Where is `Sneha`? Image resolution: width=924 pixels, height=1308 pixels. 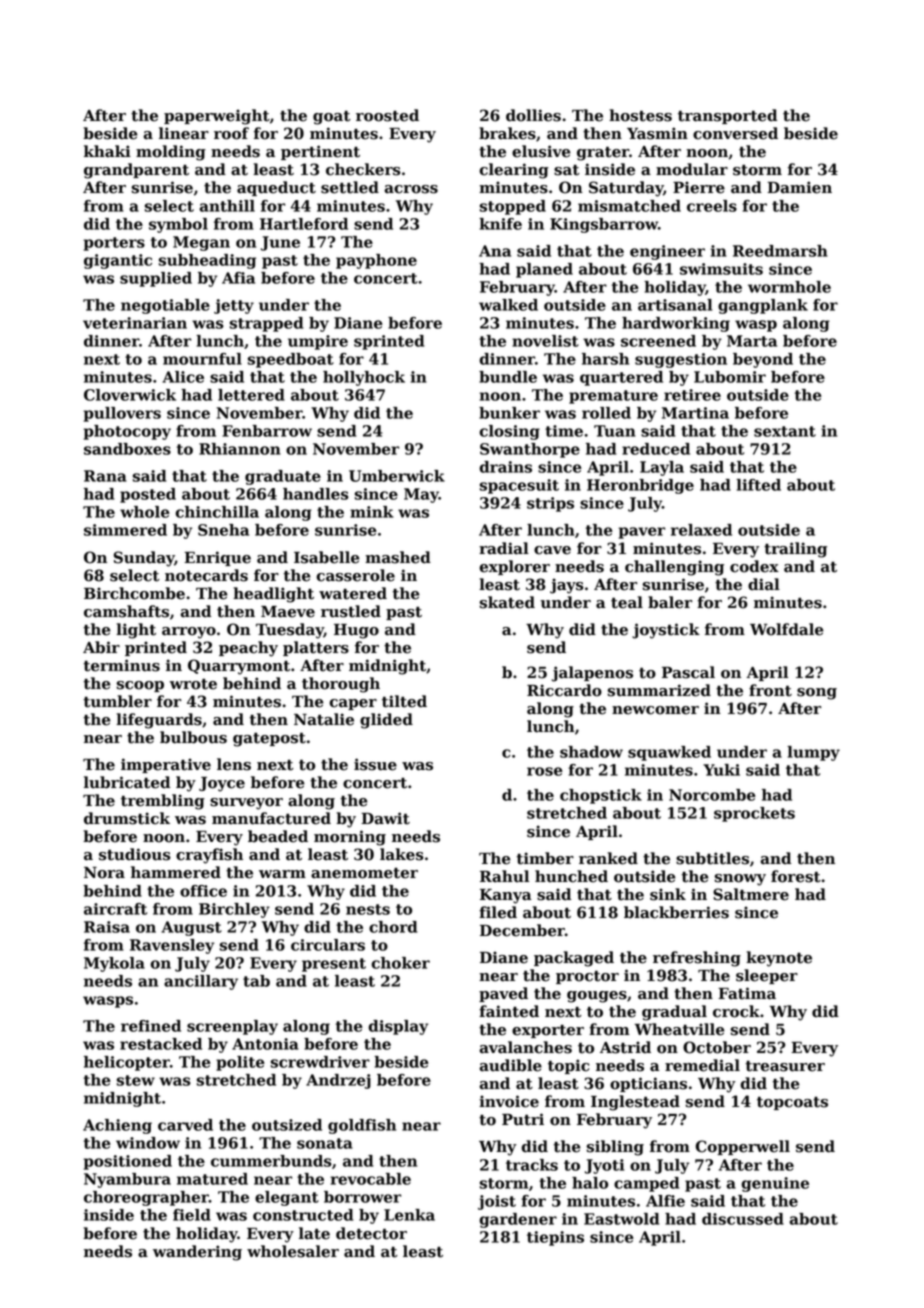 Sneha is located at coordinates (223, 530).
